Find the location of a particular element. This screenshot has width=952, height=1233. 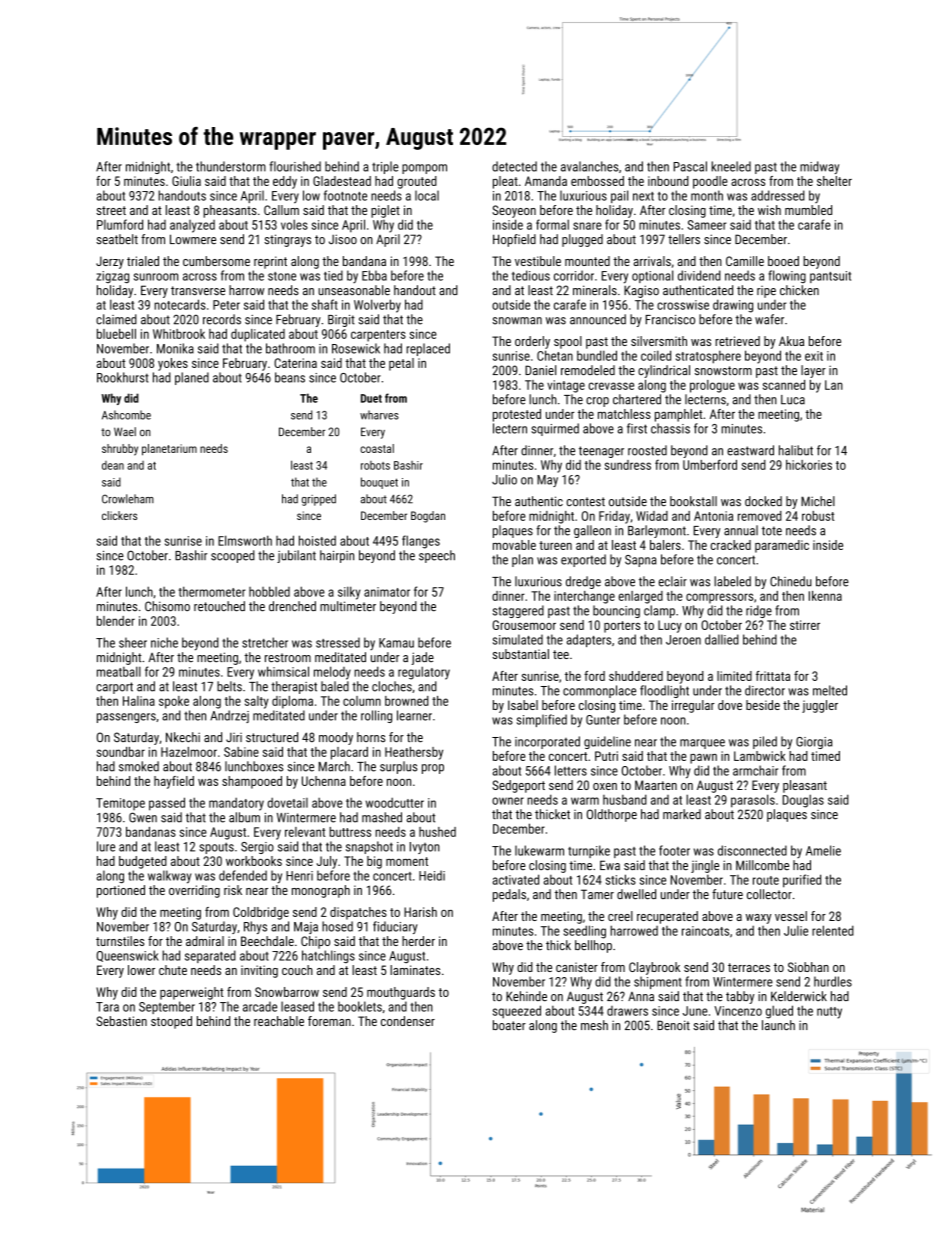

vintage is located at coordinates (566, 386).
